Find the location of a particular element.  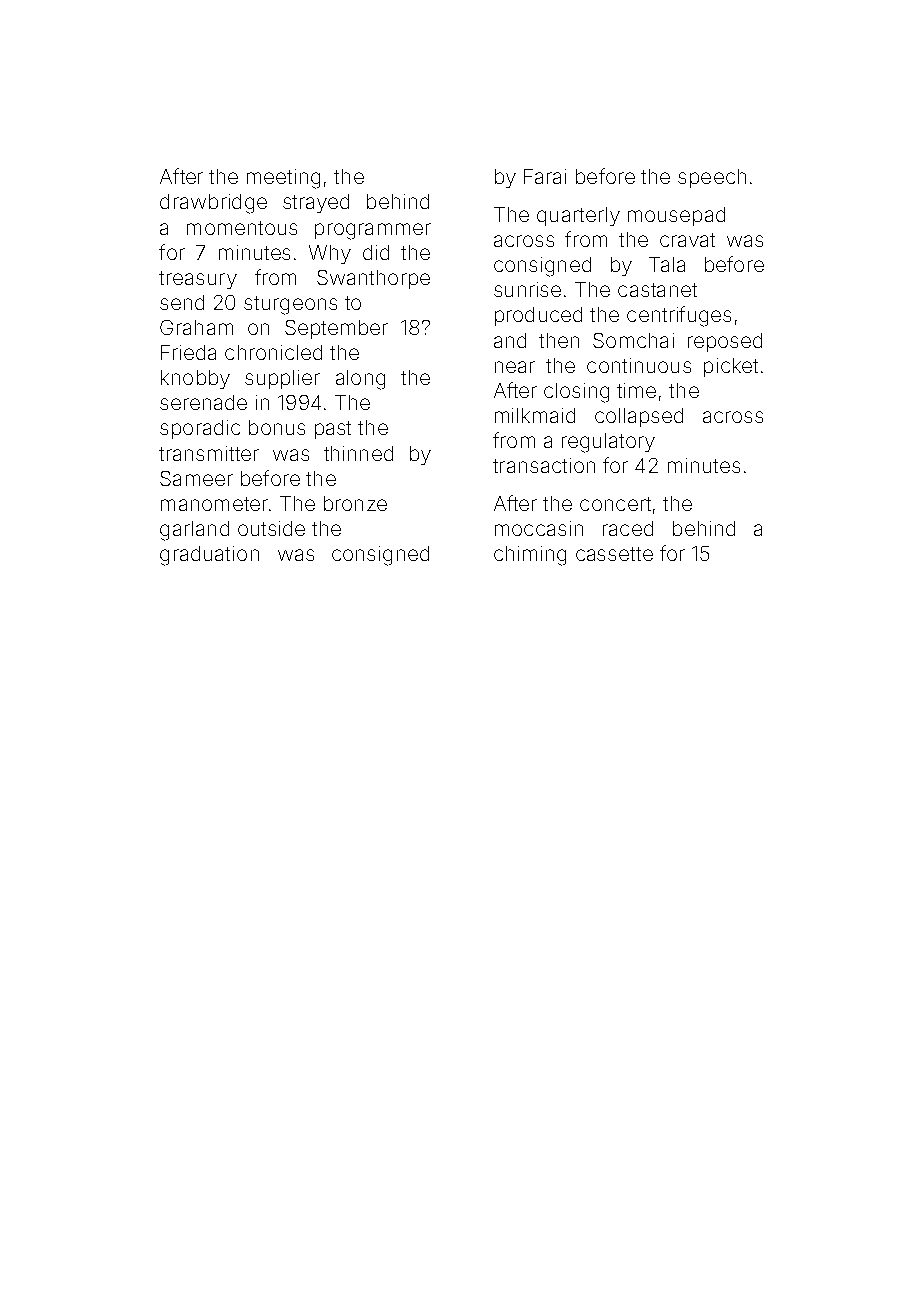

meeting is located at coordinates (283, 179).
